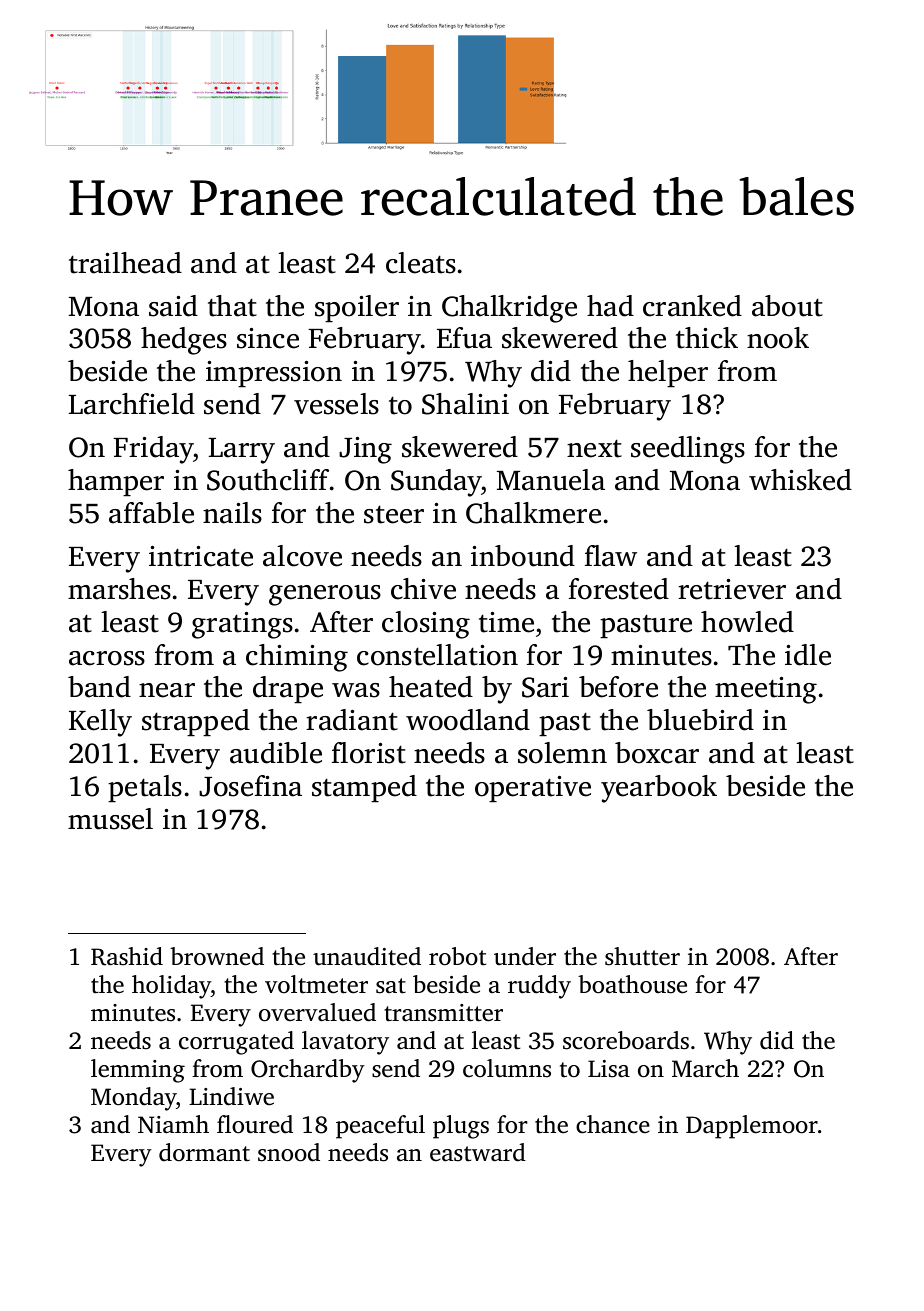 The height and width of the screenshot is (1311, 924). I want to click on Dapplemoor, so click(752, 1127).
